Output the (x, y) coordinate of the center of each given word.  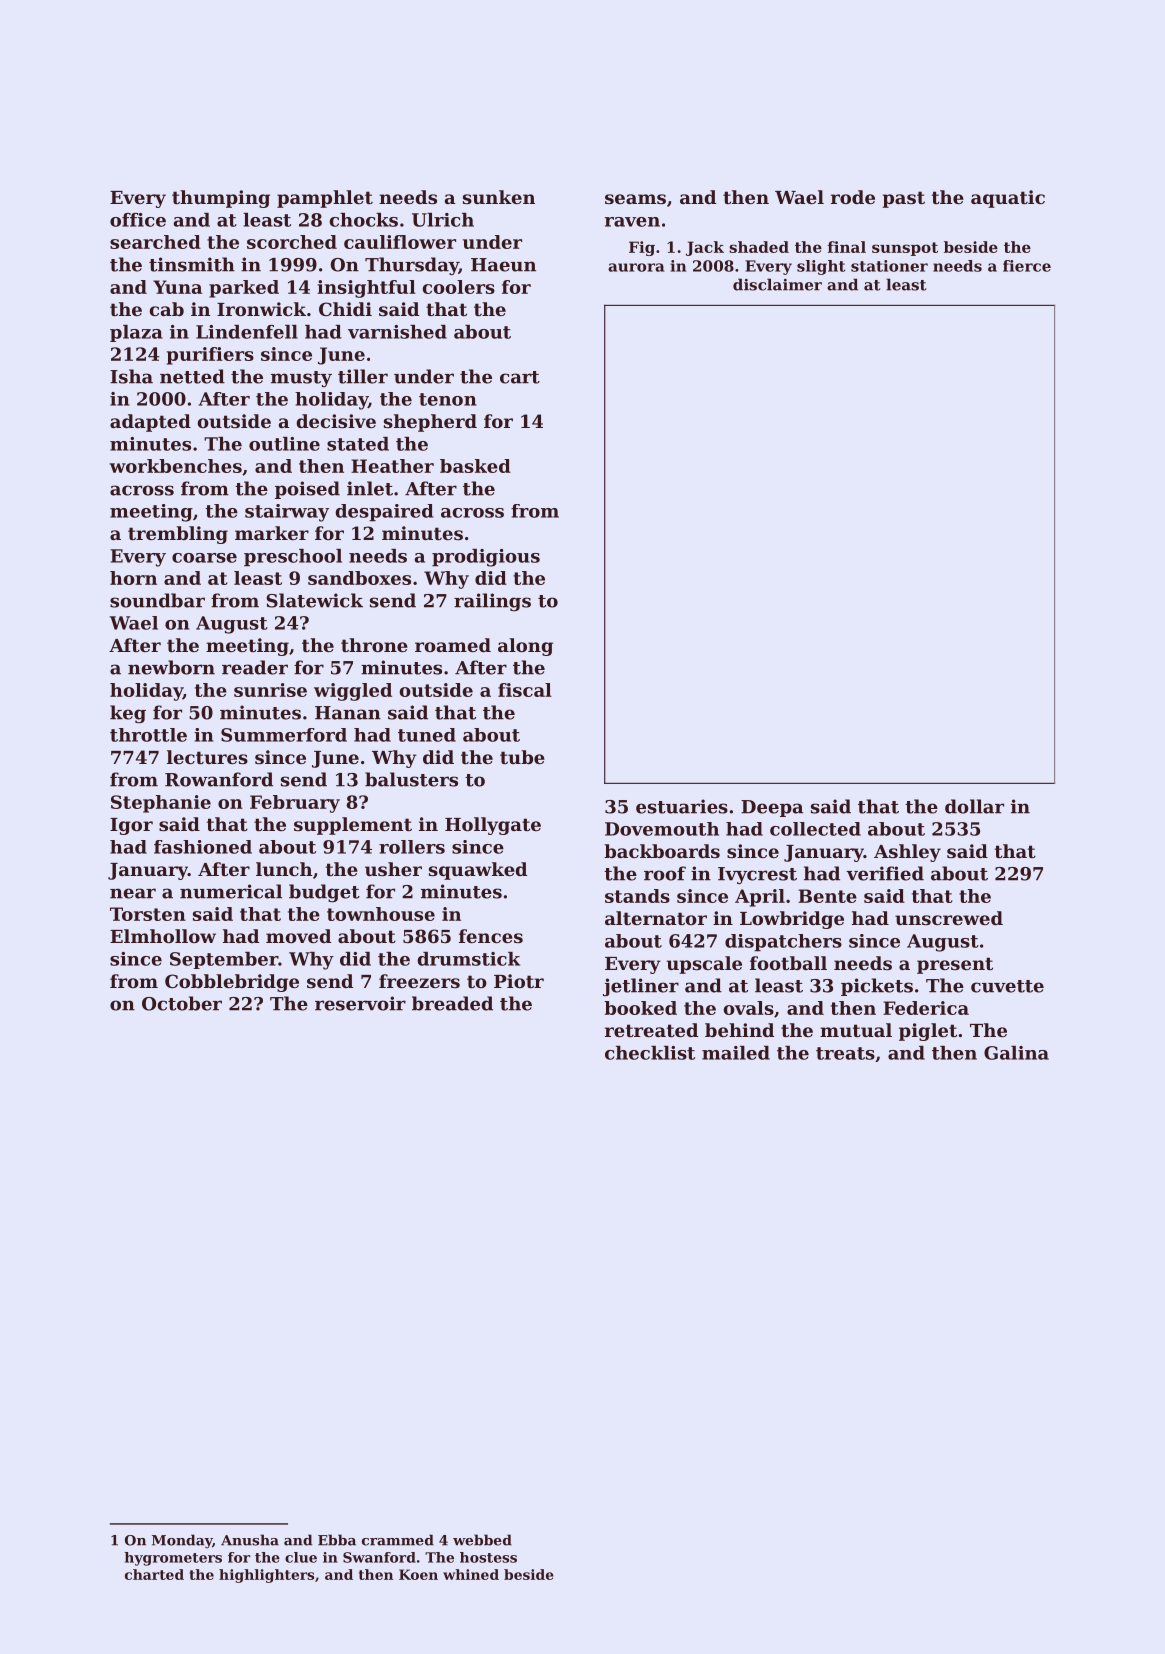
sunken (499, 197)
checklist (650, 1053)
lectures (207, 757)
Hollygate (493, 826)
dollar (974, 806)
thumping (221, 199)
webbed (482, 1540)
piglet (928, 1032)
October (182, 1003)
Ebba (337, 1540)
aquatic (1008, 199)
